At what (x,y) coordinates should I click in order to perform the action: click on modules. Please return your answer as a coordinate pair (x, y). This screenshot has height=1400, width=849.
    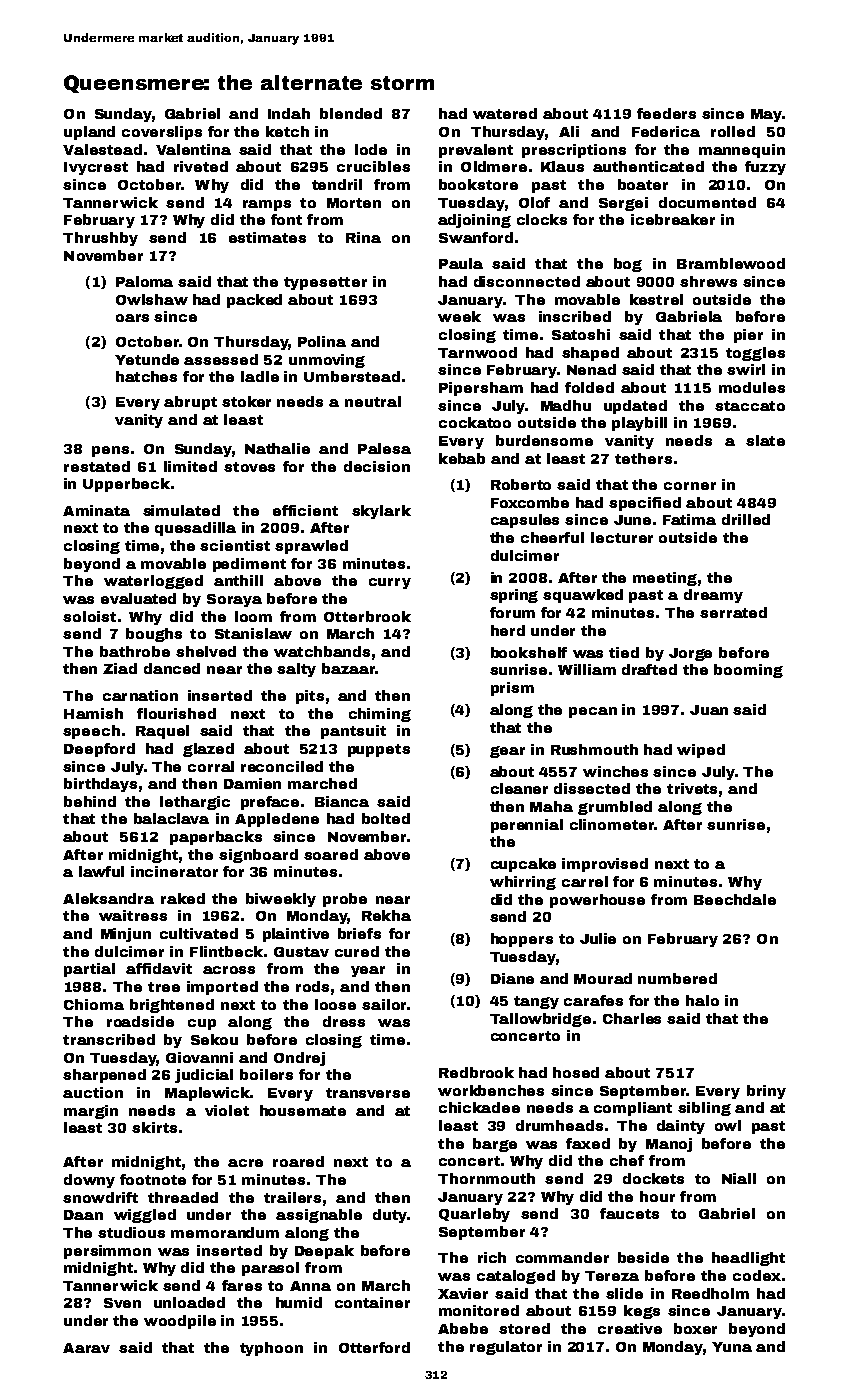
    Looking at the image, I should click on (752, 387).
